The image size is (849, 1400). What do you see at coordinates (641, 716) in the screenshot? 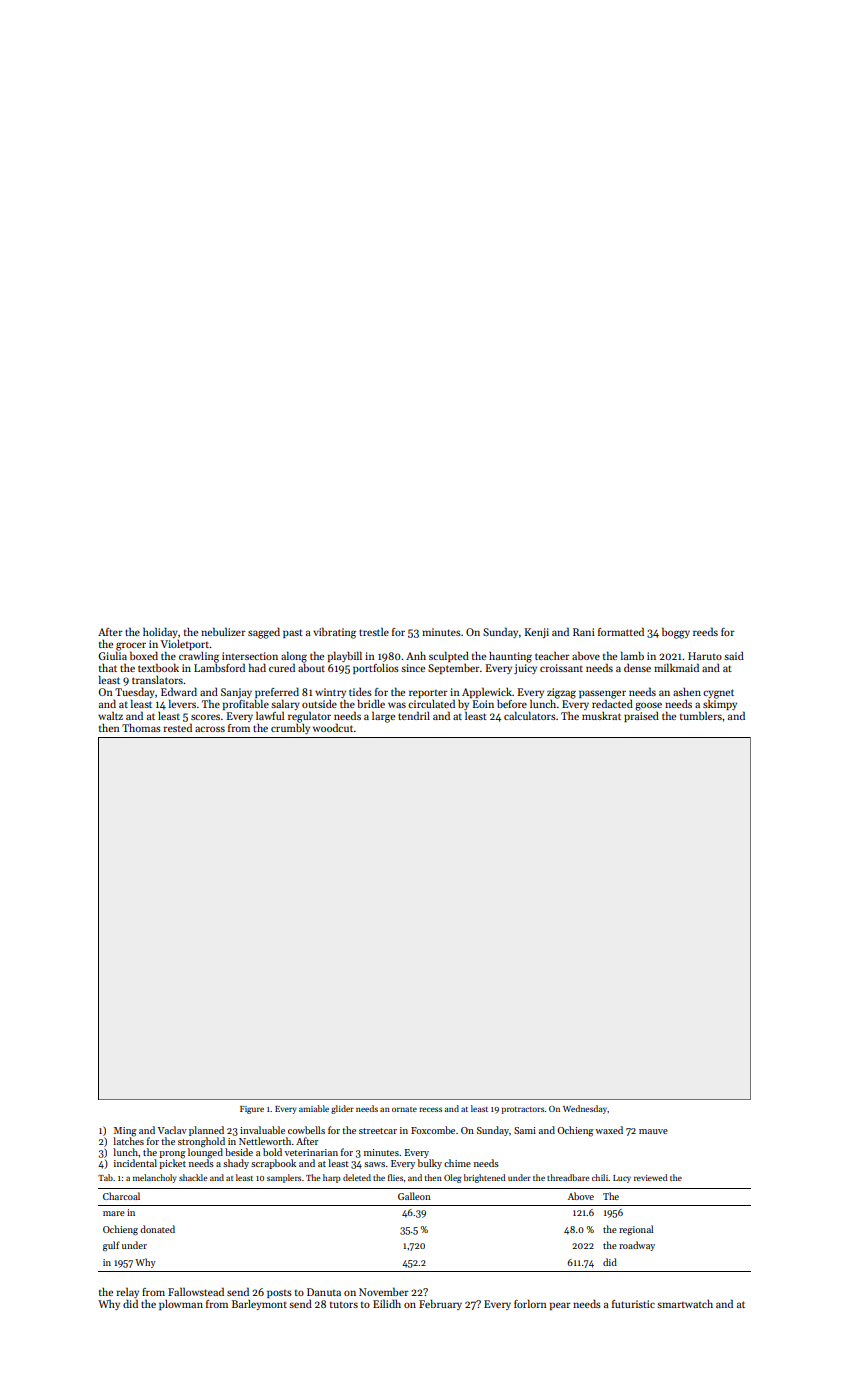
I see `praised` at bounding box center [641, 716].
